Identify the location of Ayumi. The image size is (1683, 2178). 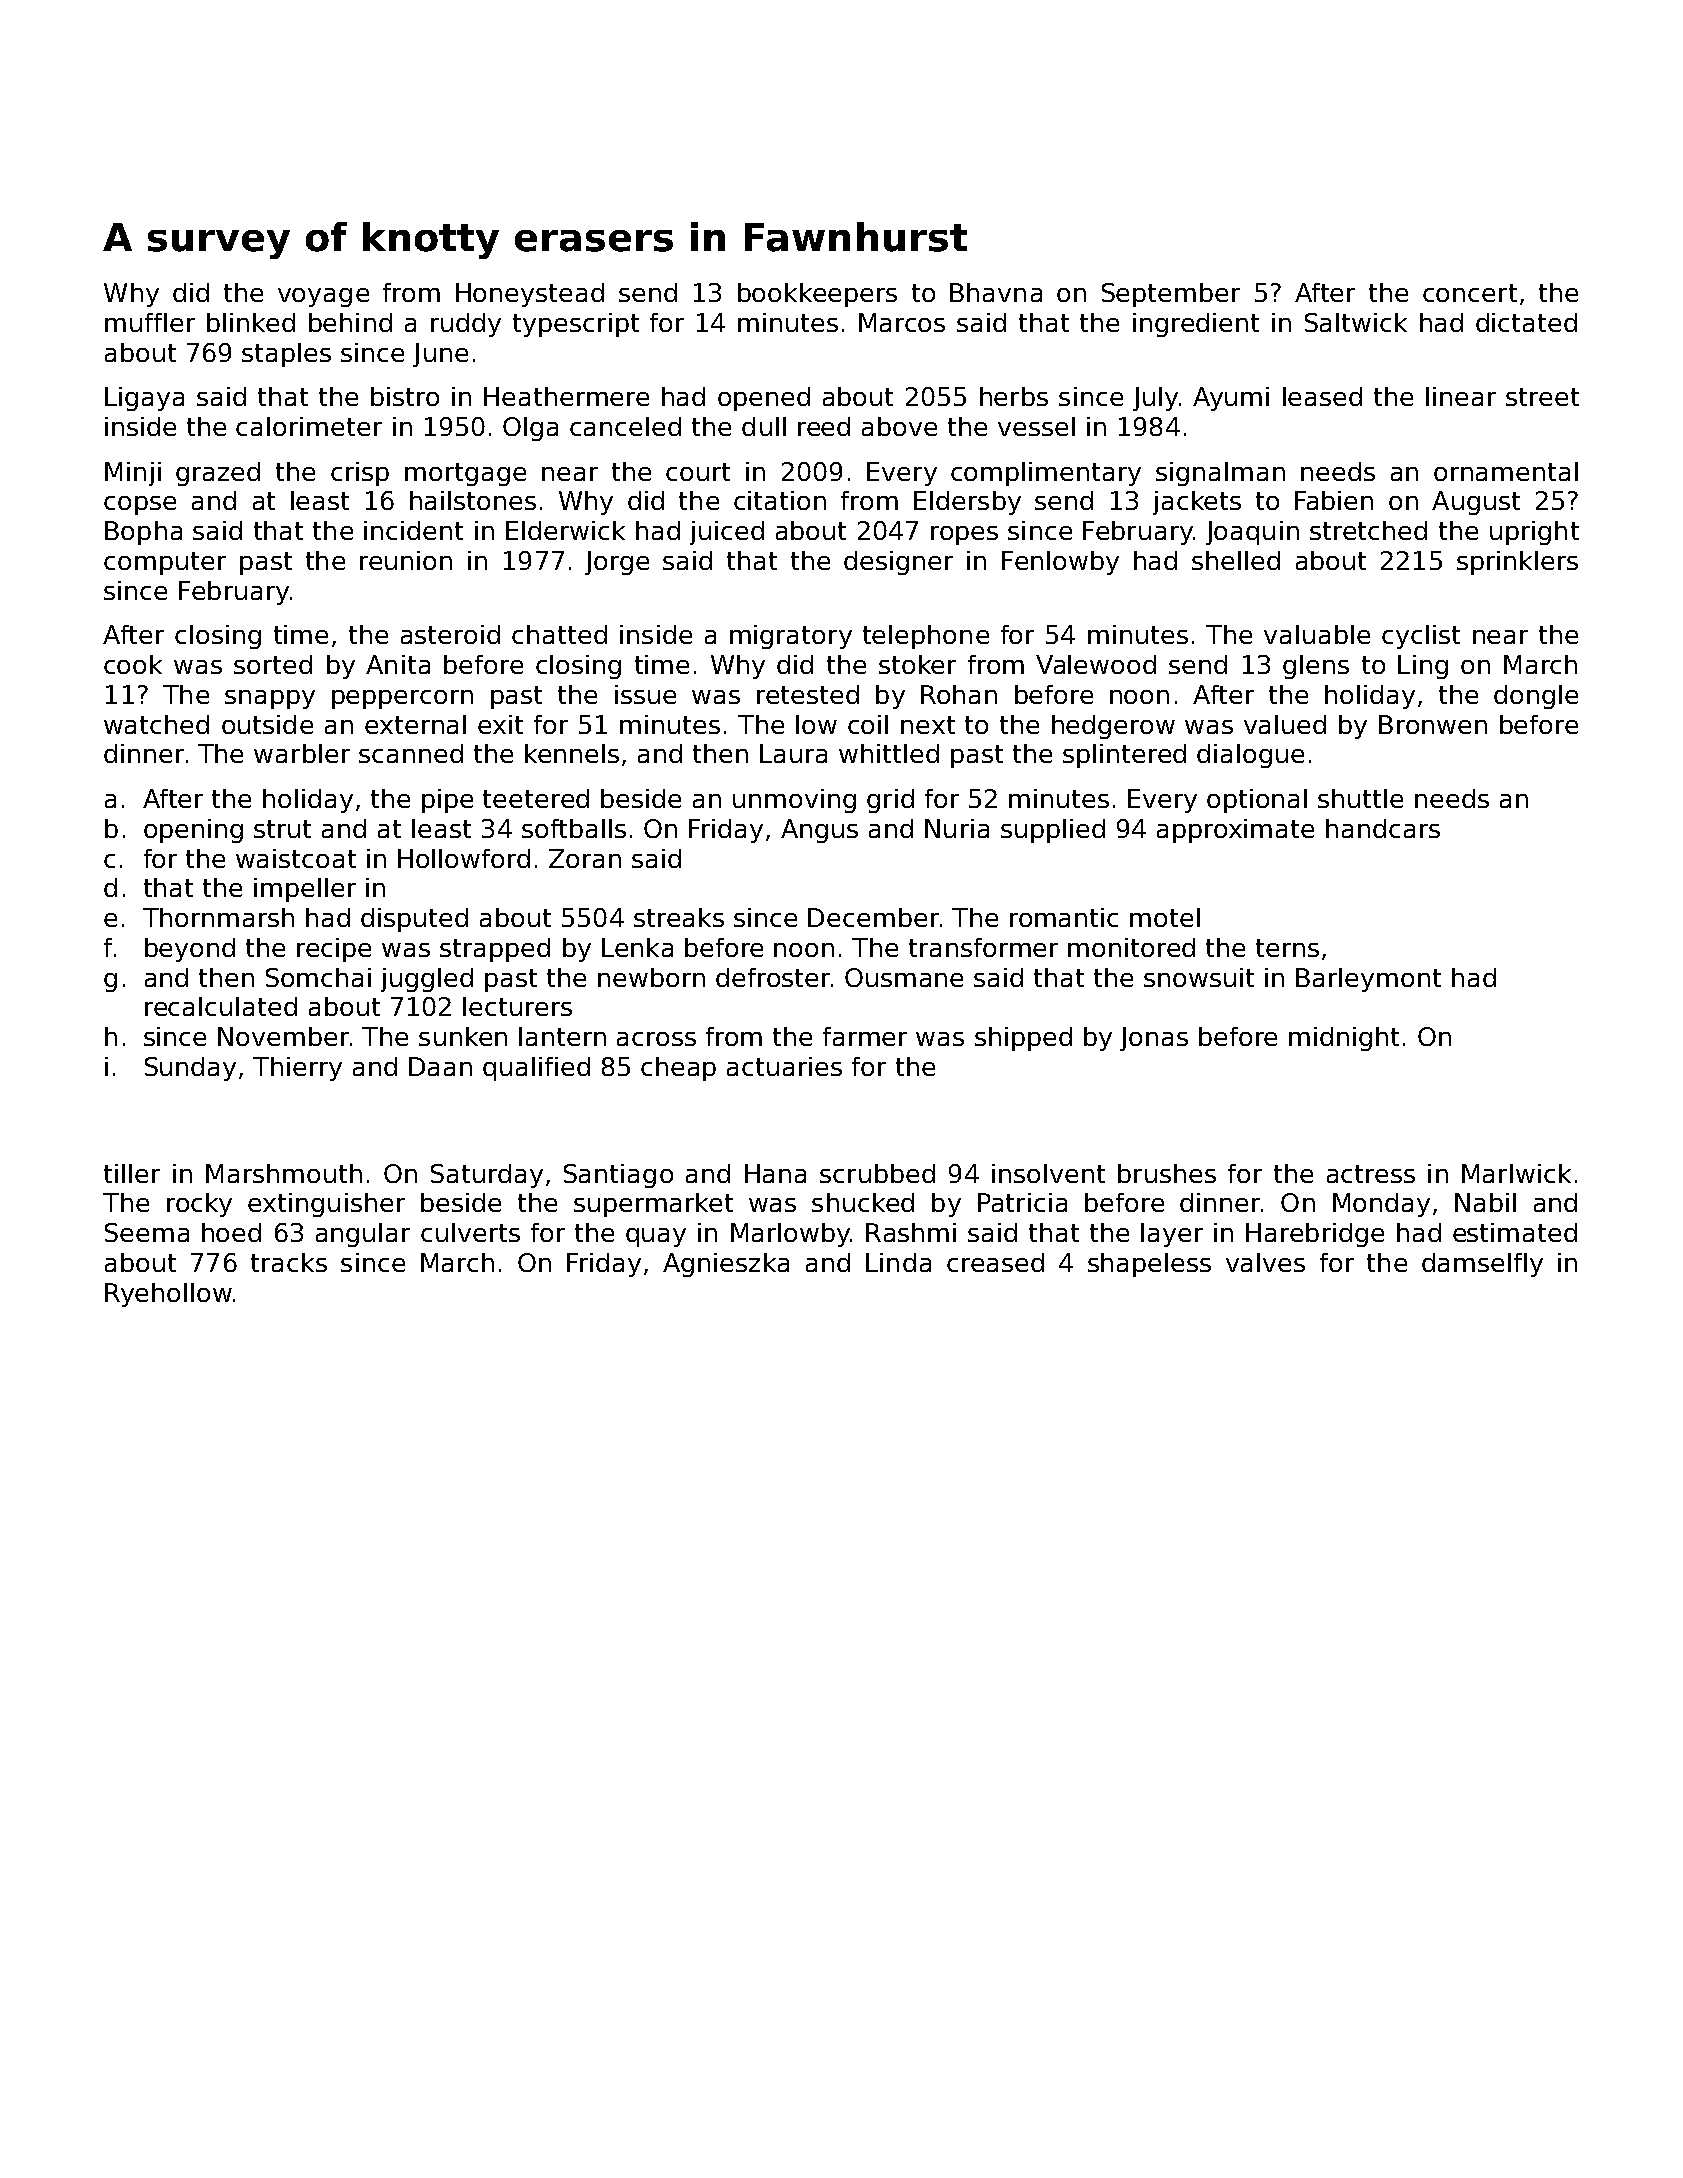
(1231, 399).
